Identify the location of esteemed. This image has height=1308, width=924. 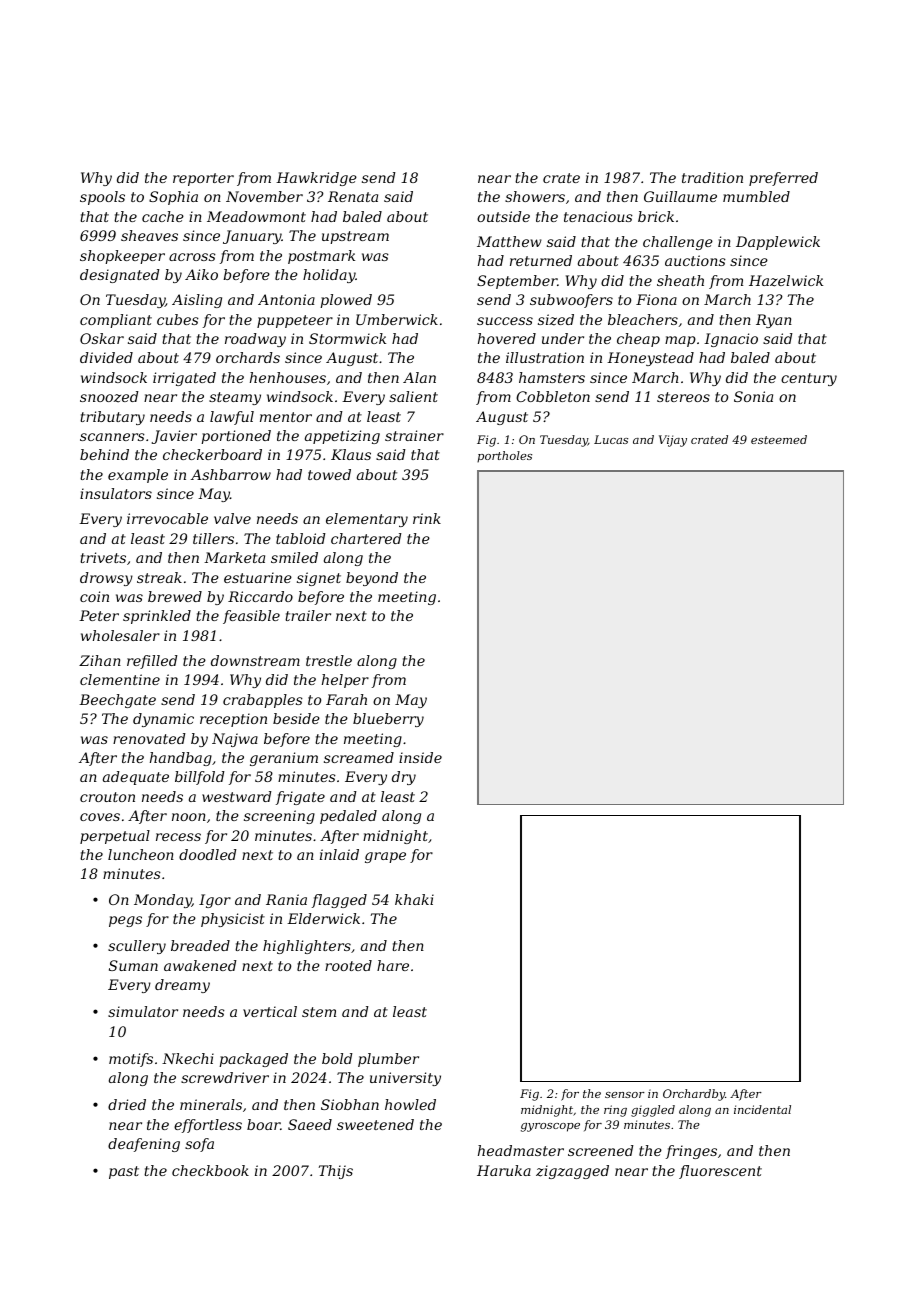
(779, 439).
